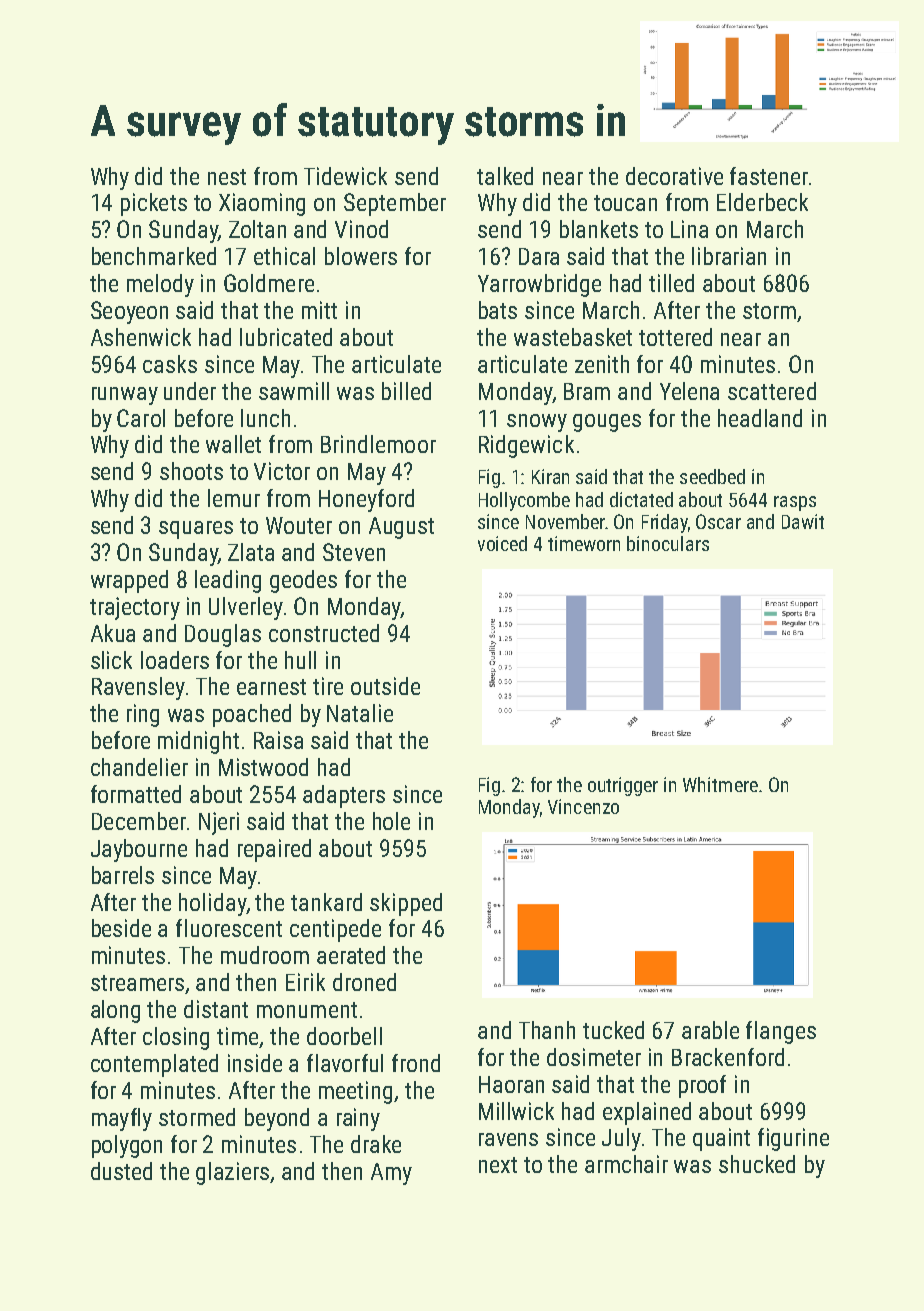 The image size is (924, 1311). Describe the element at coordinates (391, 821) in the page. I see `hole` at that location.
